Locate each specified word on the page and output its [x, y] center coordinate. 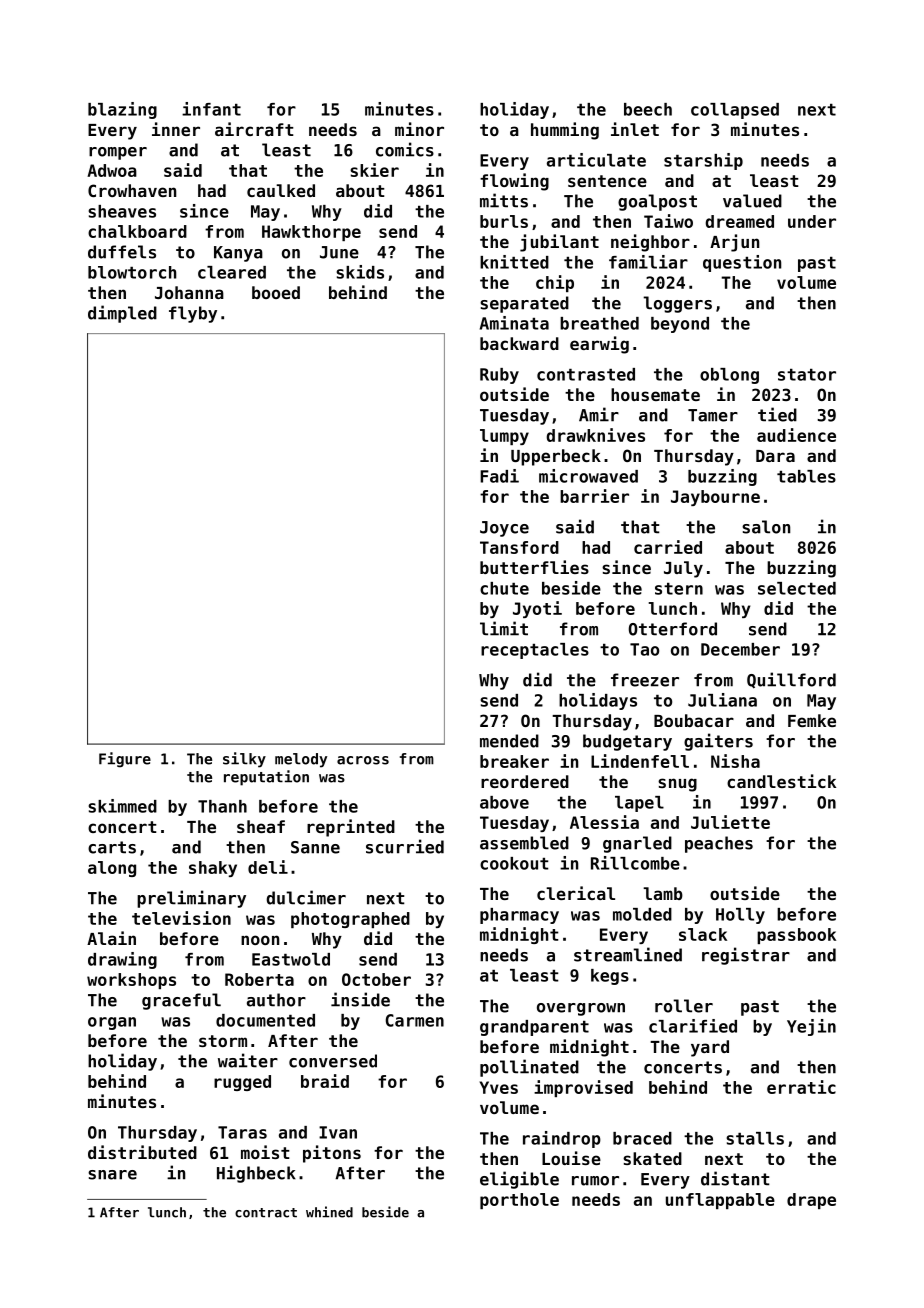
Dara [775, 456]
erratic [801, 1087]
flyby [193, 314]
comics [405, 149]
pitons [332, 1154]
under [812, 221]
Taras [242, 1132]
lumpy [504, 437]
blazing [122, 110]
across [363, 760]
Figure [125, 760]
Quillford [791, 680]
